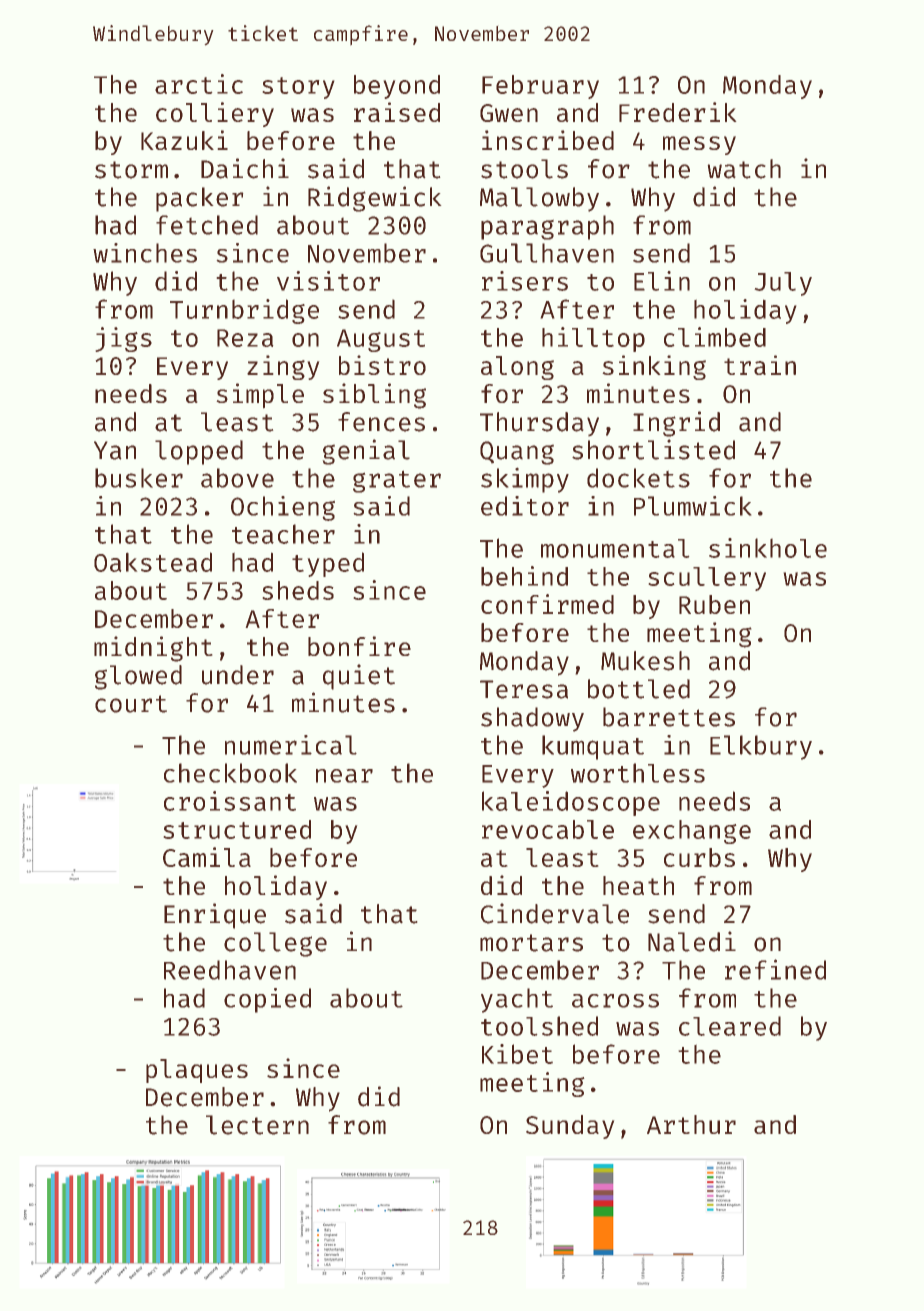 Image resolution: width=924 pixels, height=1311 pixels. I want to click on train, so click(760, 365).
